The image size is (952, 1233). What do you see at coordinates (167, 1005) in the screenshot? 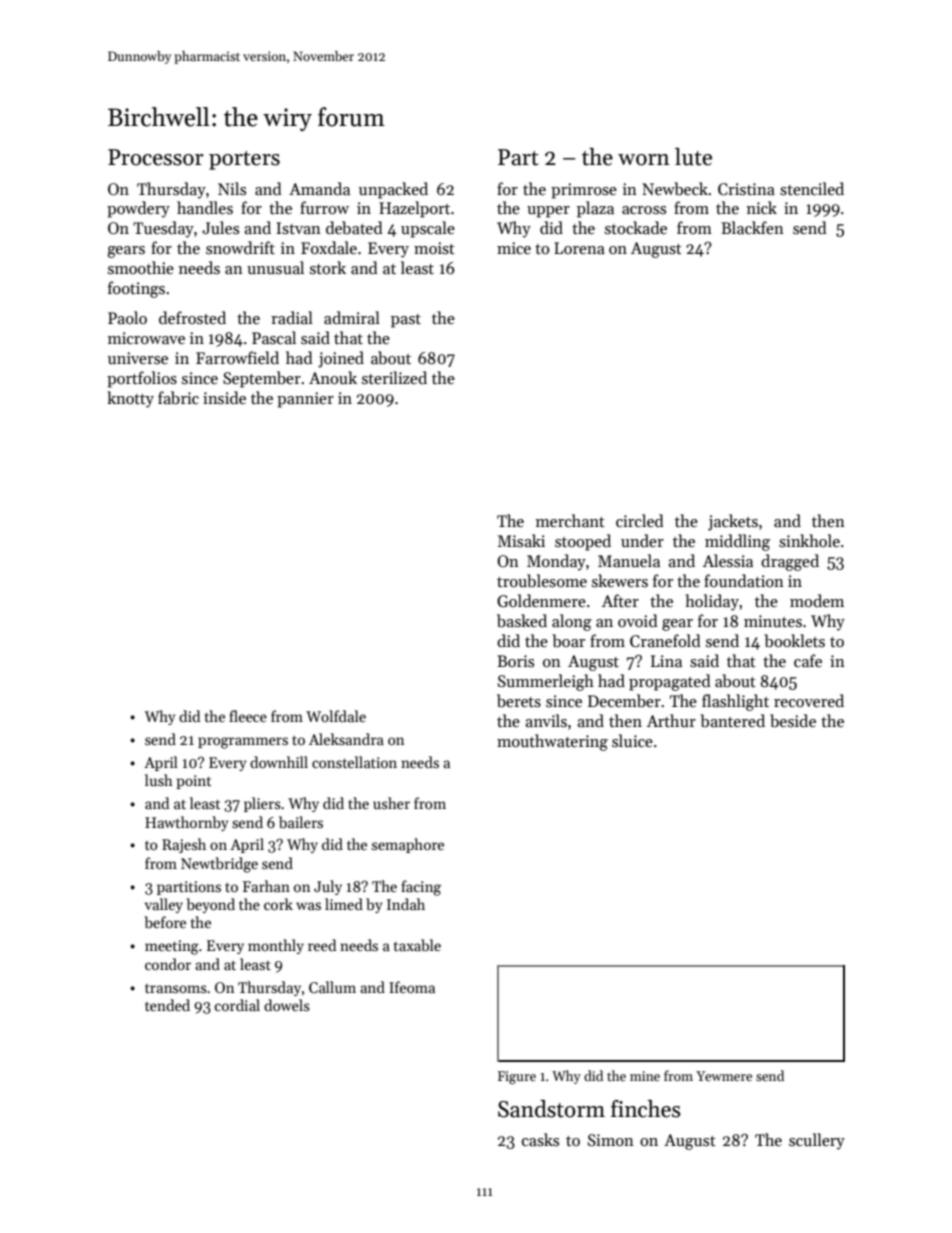
I see `tended` at bounding box center [167, 1005].
